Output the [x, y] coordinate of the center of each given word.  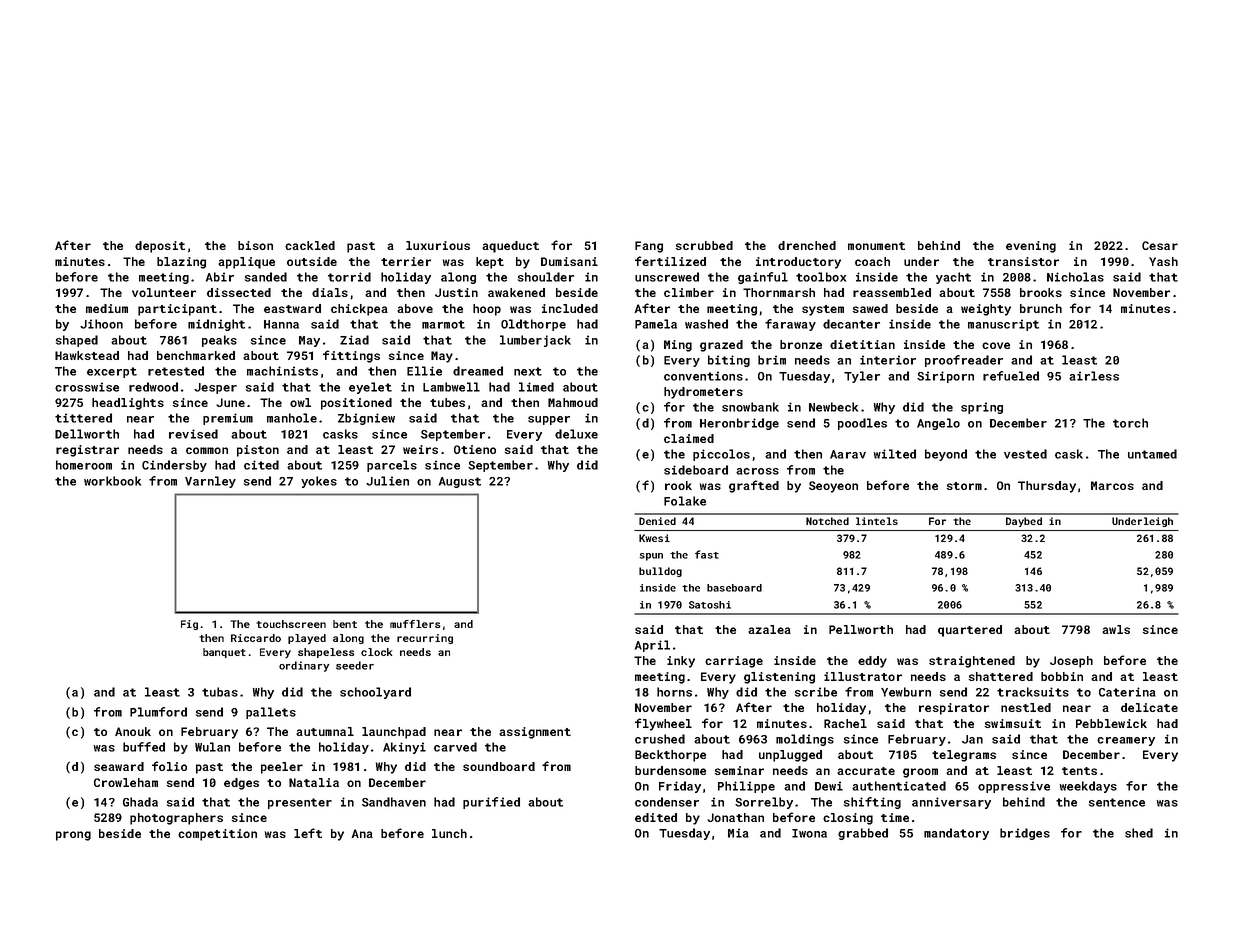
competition [217, 835]
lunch [449, 833]
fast [707, 554]
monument [876, 246]
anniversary [951, 803]
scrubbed [704, 245]
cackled [310, 245]
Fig [189, 625]
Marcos [1112, 485]
